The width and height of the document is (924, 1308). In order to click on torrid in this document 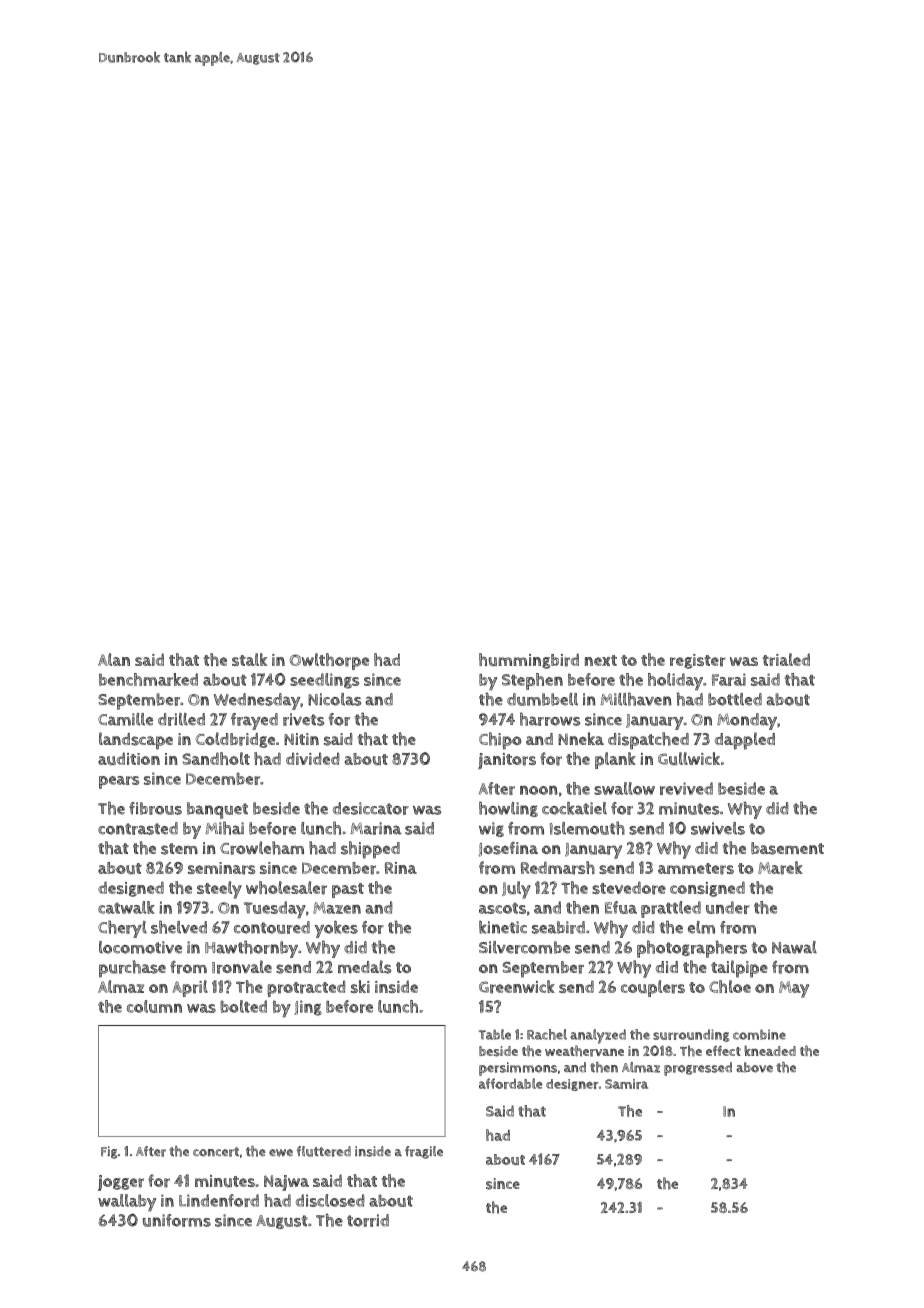, I will do `click(368, 1220)`.
